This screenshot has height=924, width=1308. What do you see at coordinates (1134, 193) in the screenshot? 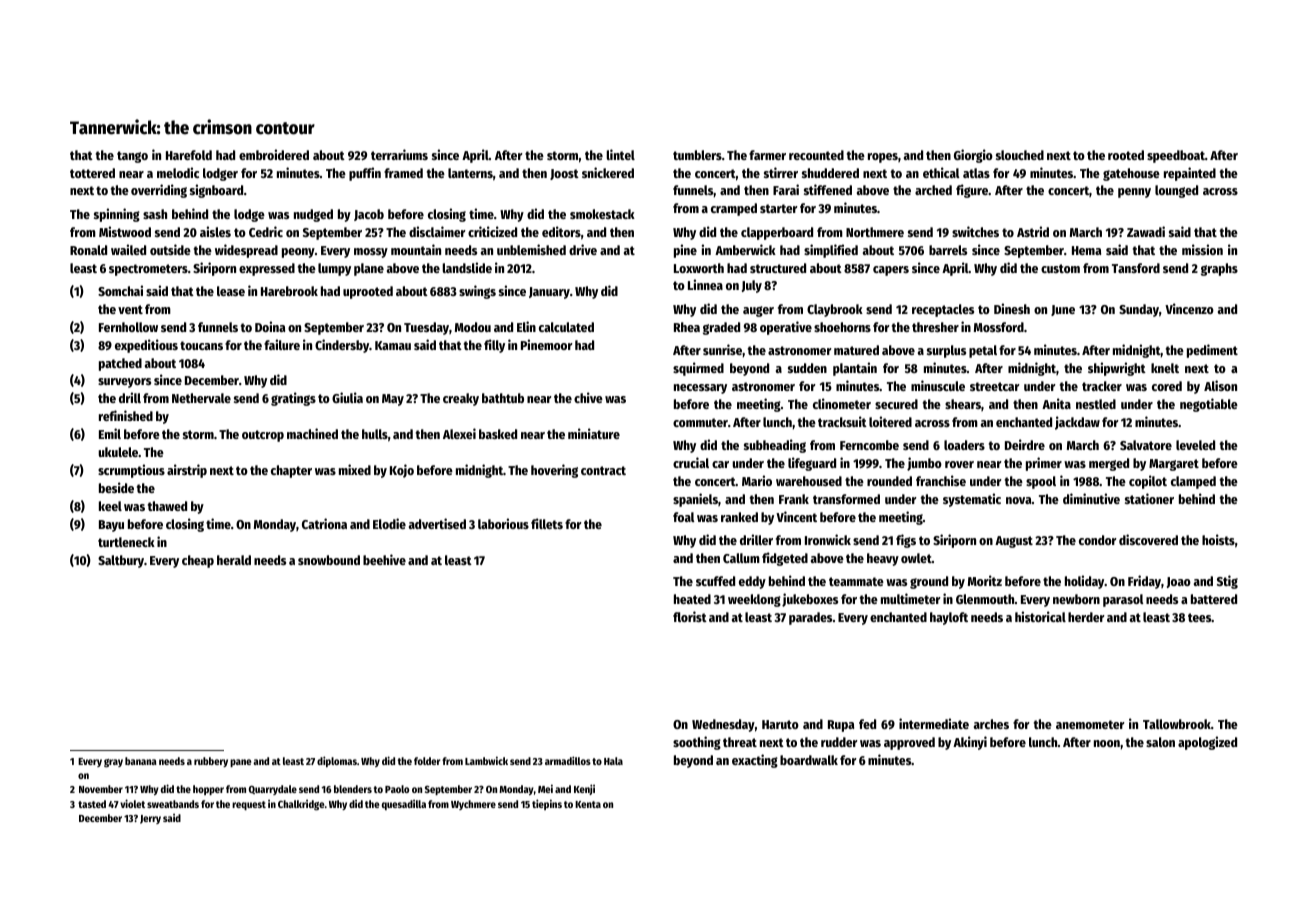
I see `penny` at bounding box center [1134, 193].
